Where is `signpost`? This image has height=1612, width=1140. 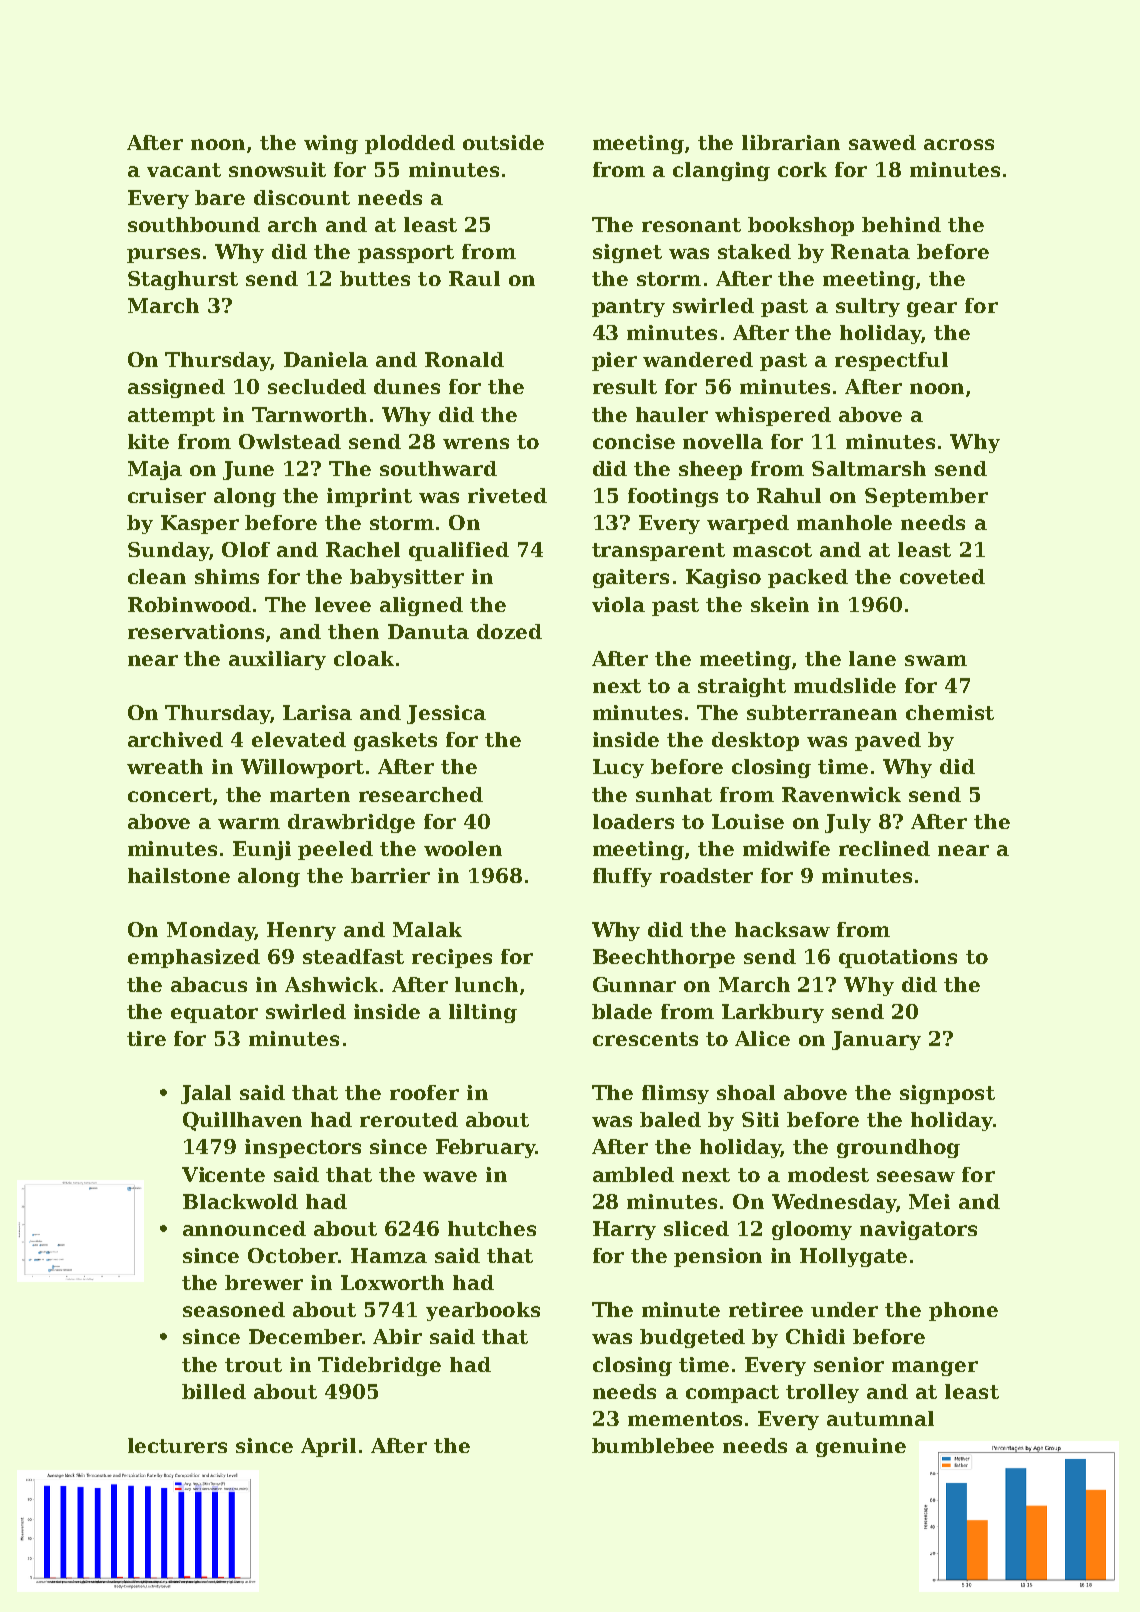 signpost is located at coordinates (947, 1094).
